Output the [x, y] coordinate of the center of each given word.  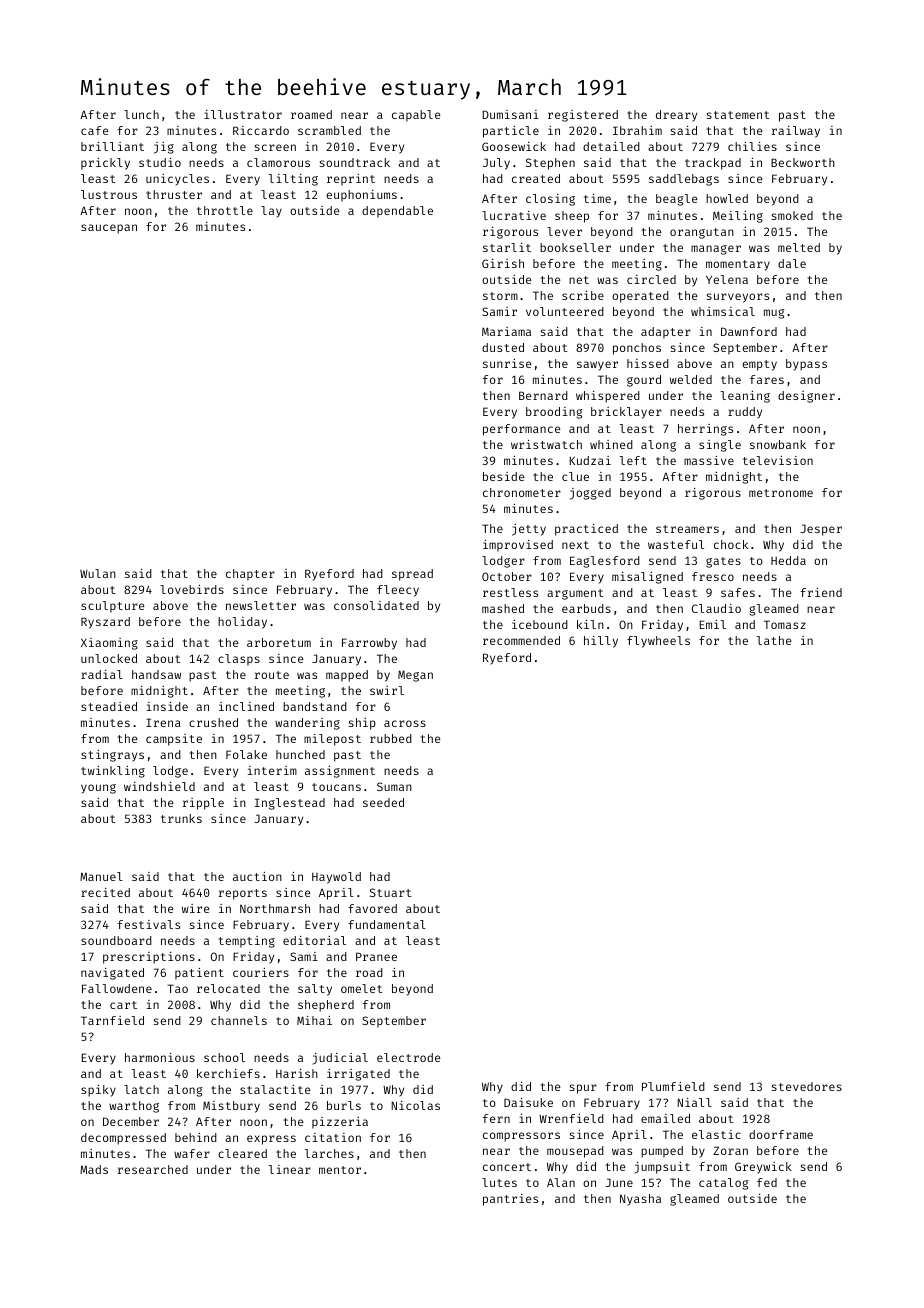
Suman [394, 786]
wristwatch [546, 444]
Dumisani [510, 114]
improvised [518, 546]
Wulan [98, 573]
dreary [676, 116]
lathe [774, 640]
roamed [311, 114]
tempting [247, 942]
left [633, 460]
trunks [181, 818]
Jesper [821, 530]
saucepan [109, 229]
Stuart [391, 892]
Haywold [336, 878]
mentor [340, 1170]
